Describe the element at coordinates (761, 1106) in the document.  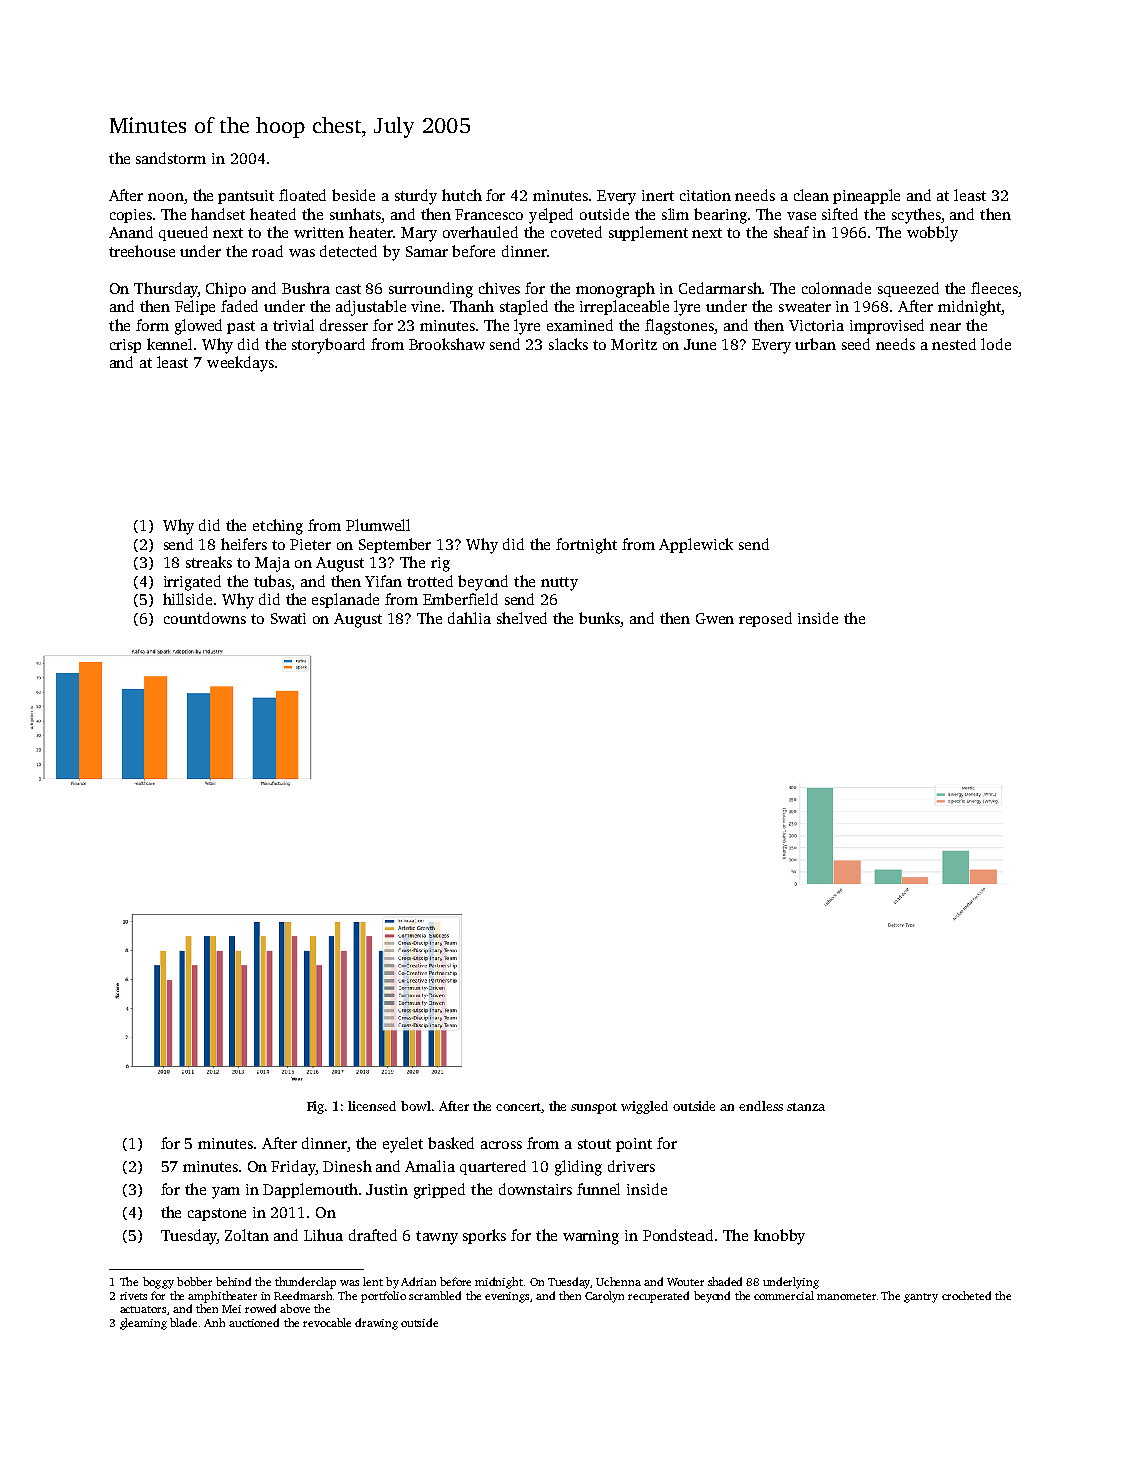
I see `endless` at that location.
